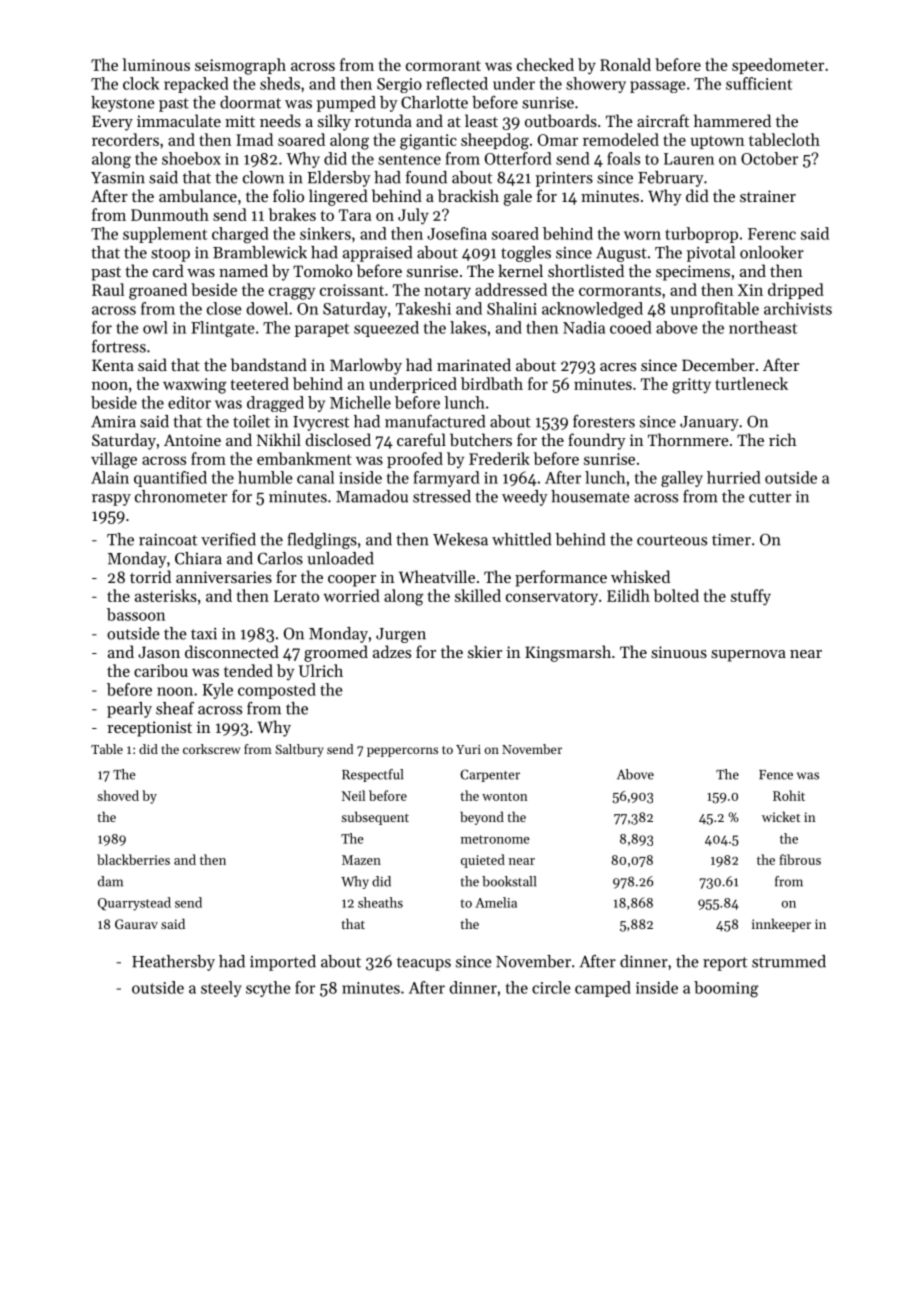  Describe the element at coordinates (551, 987) in the document. I see `circle` at that location.
